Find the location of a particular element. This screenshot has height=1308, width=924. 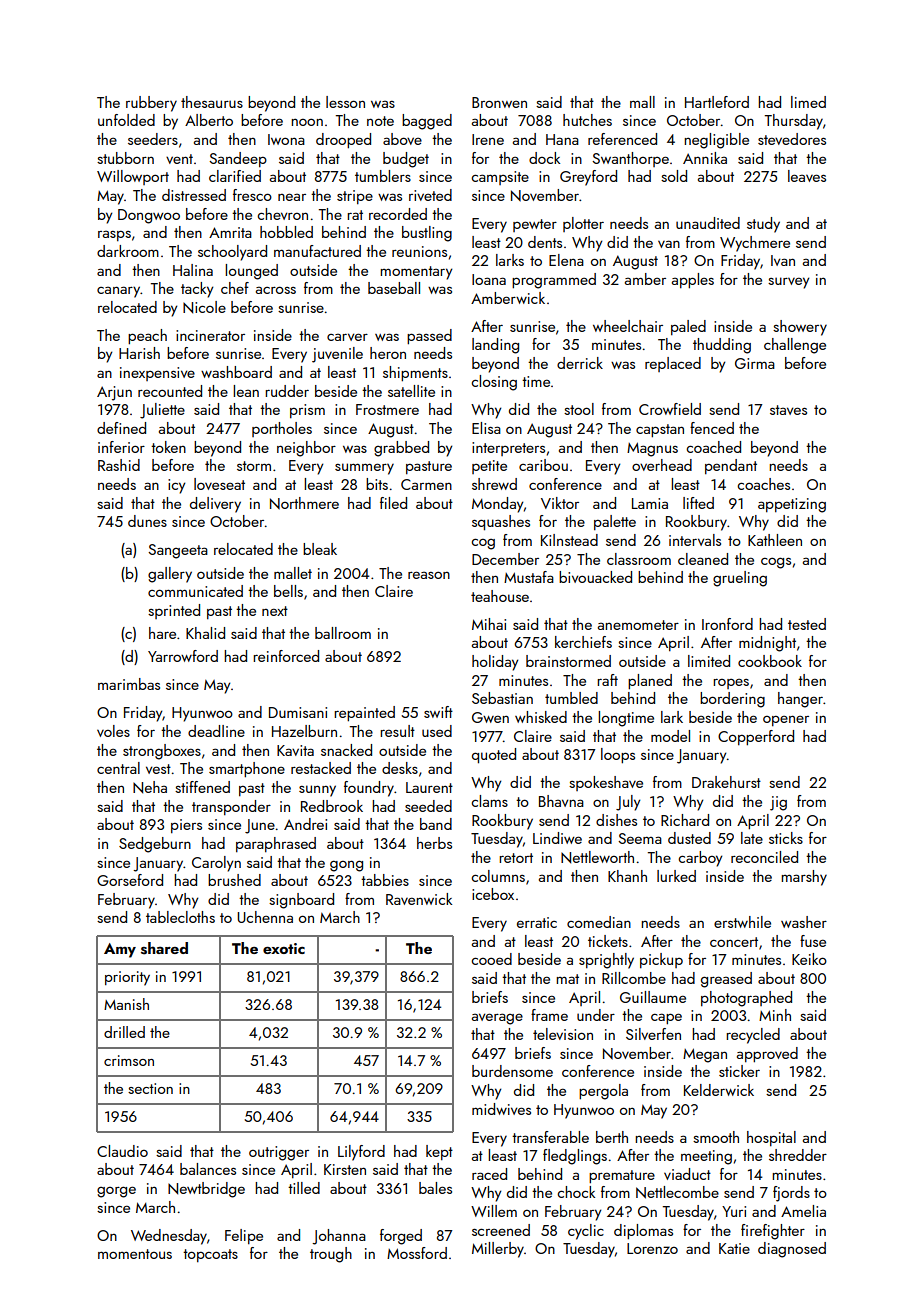

Hartleford is located at coordinates (717, 102).
